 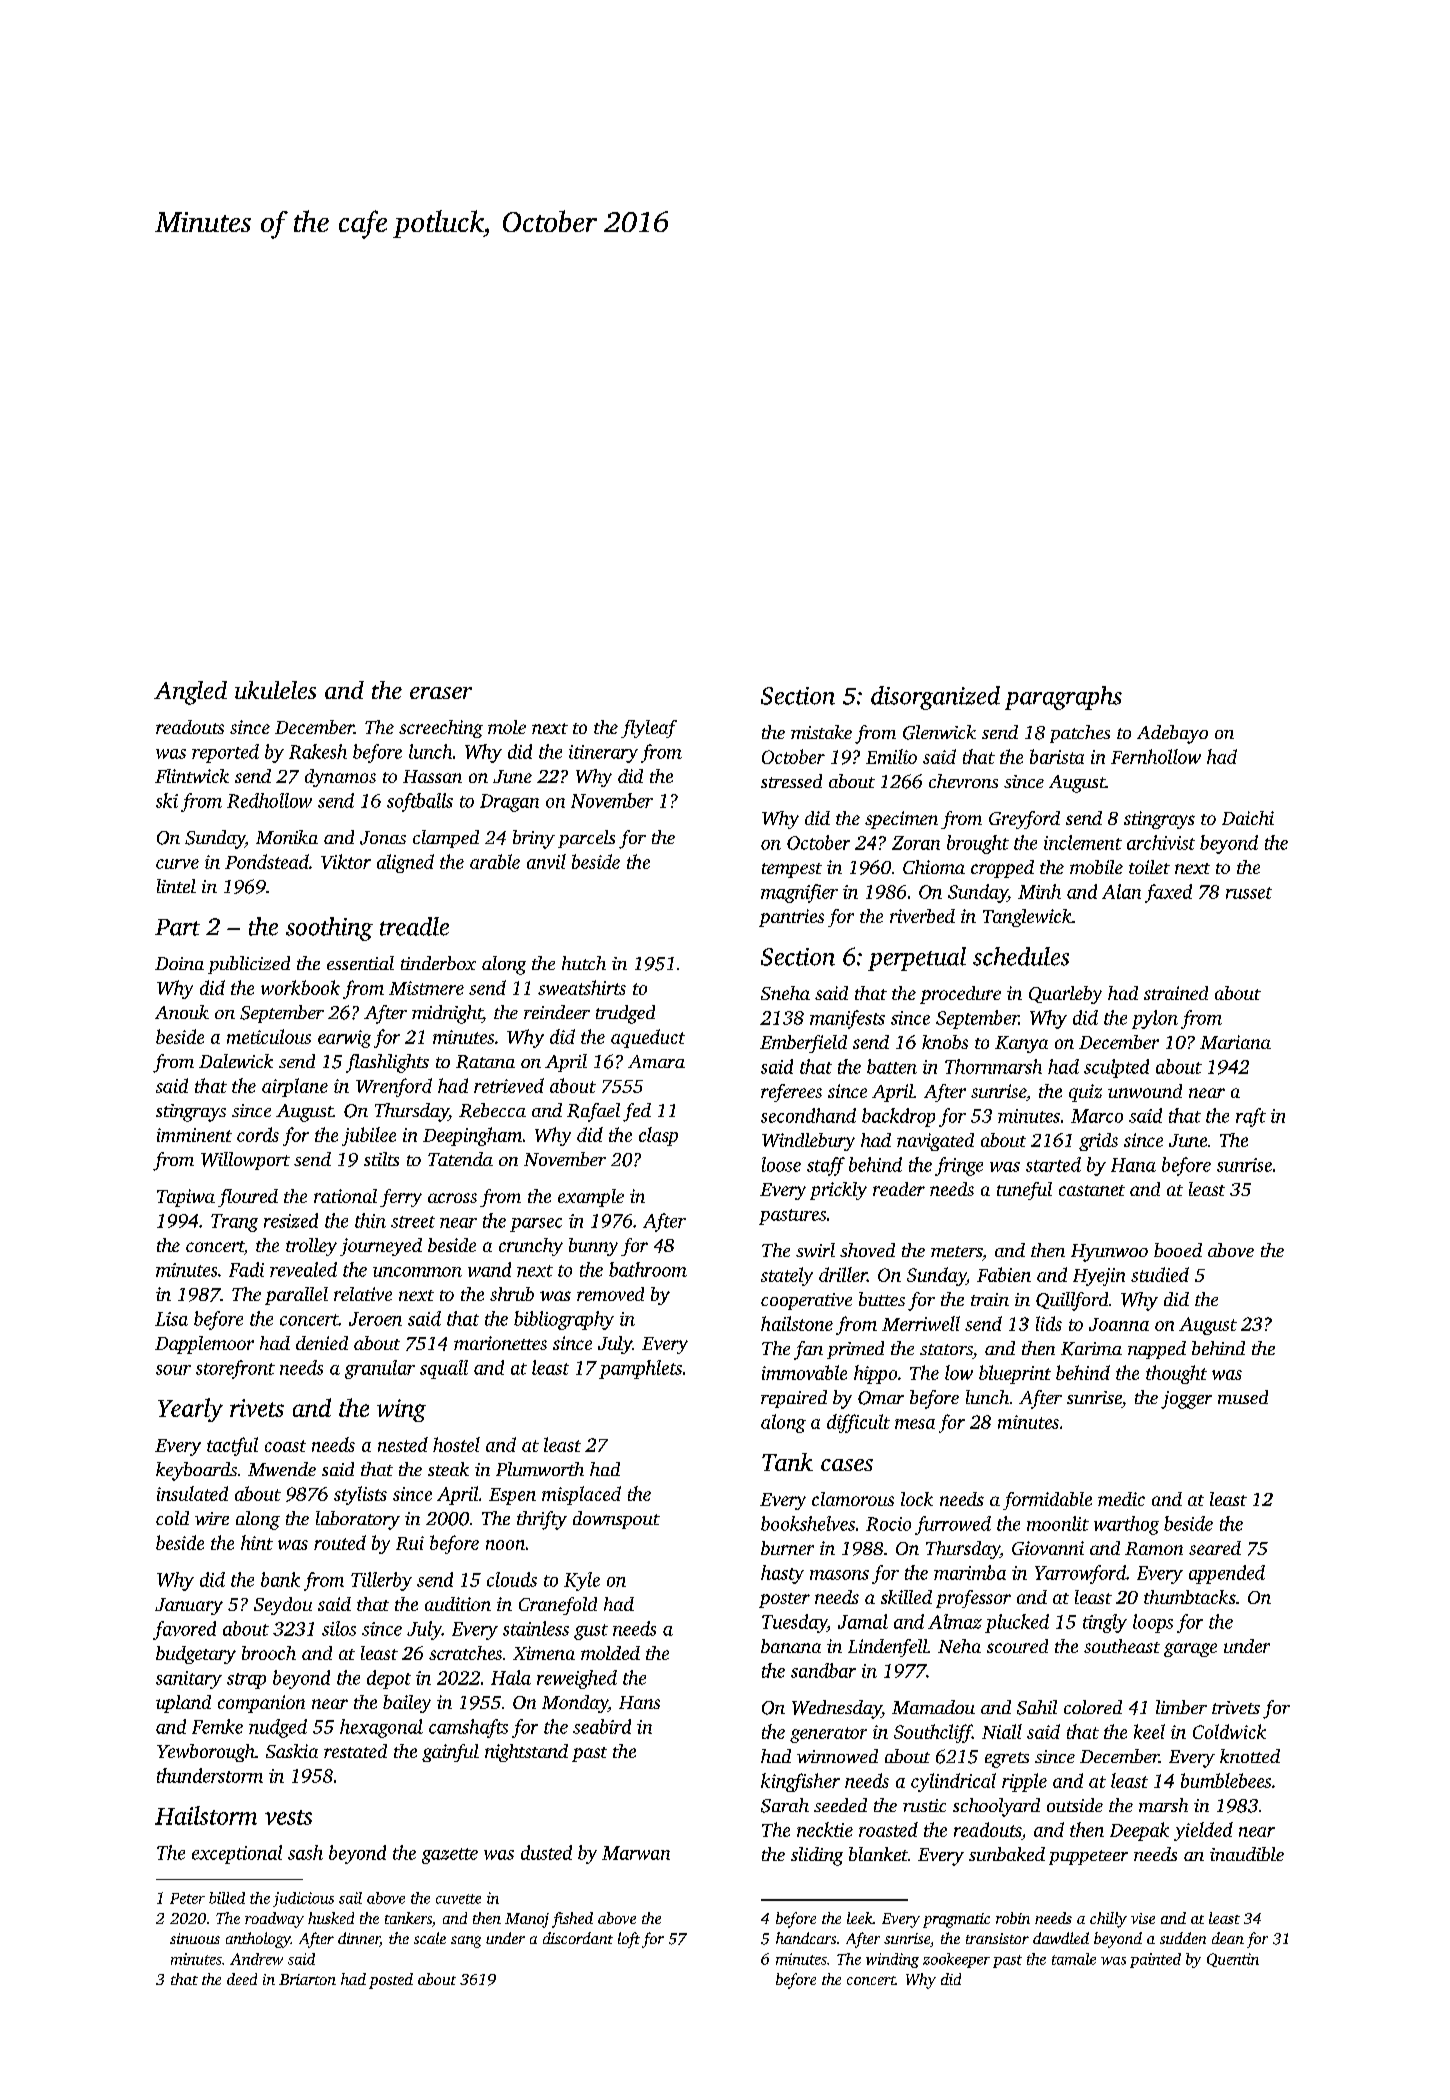 I want to click on street, so click(x=413, y=1222).
